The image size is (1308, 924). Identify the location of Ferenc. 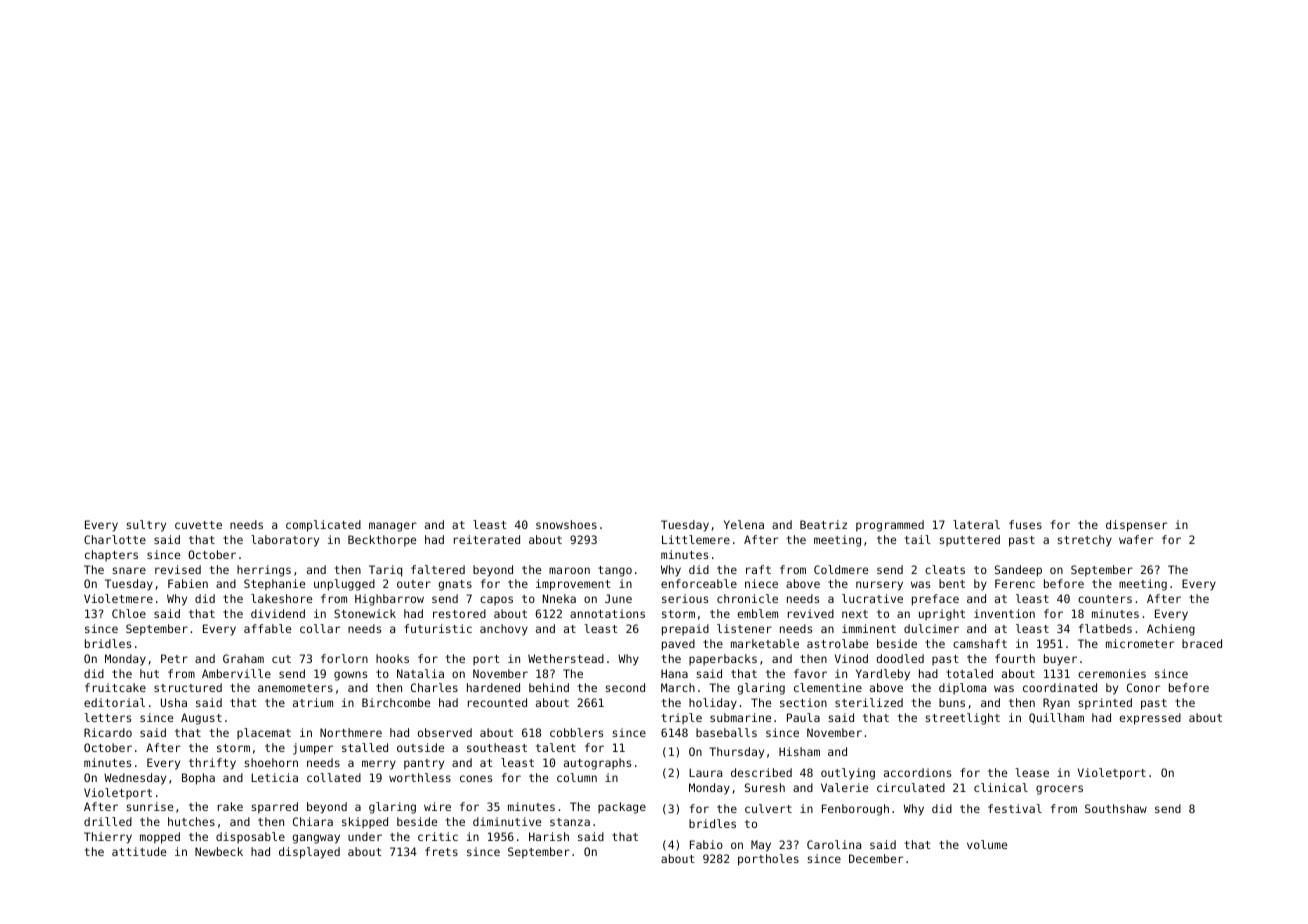
(1015, 583).
